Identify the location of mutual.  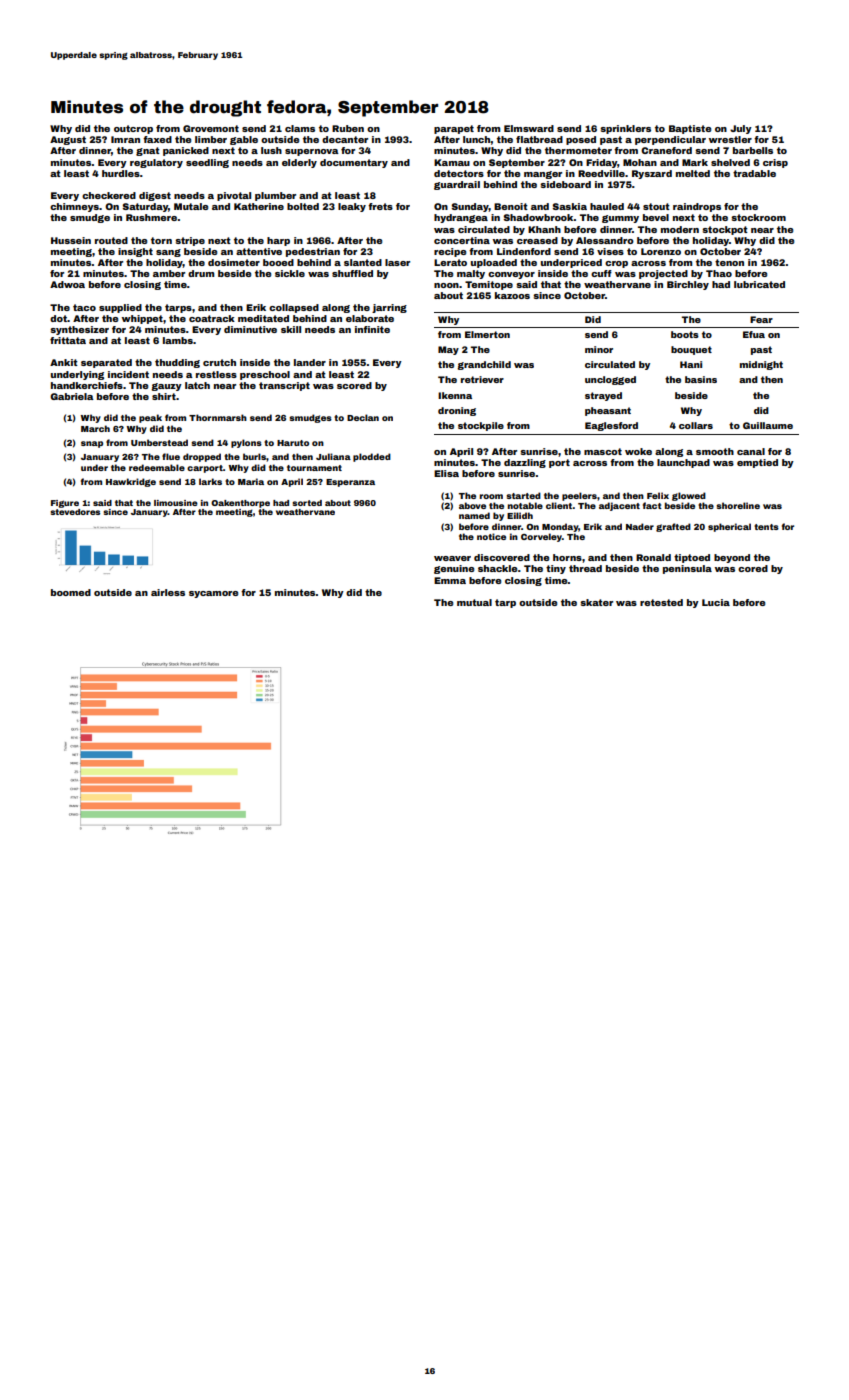
(474, 602).
